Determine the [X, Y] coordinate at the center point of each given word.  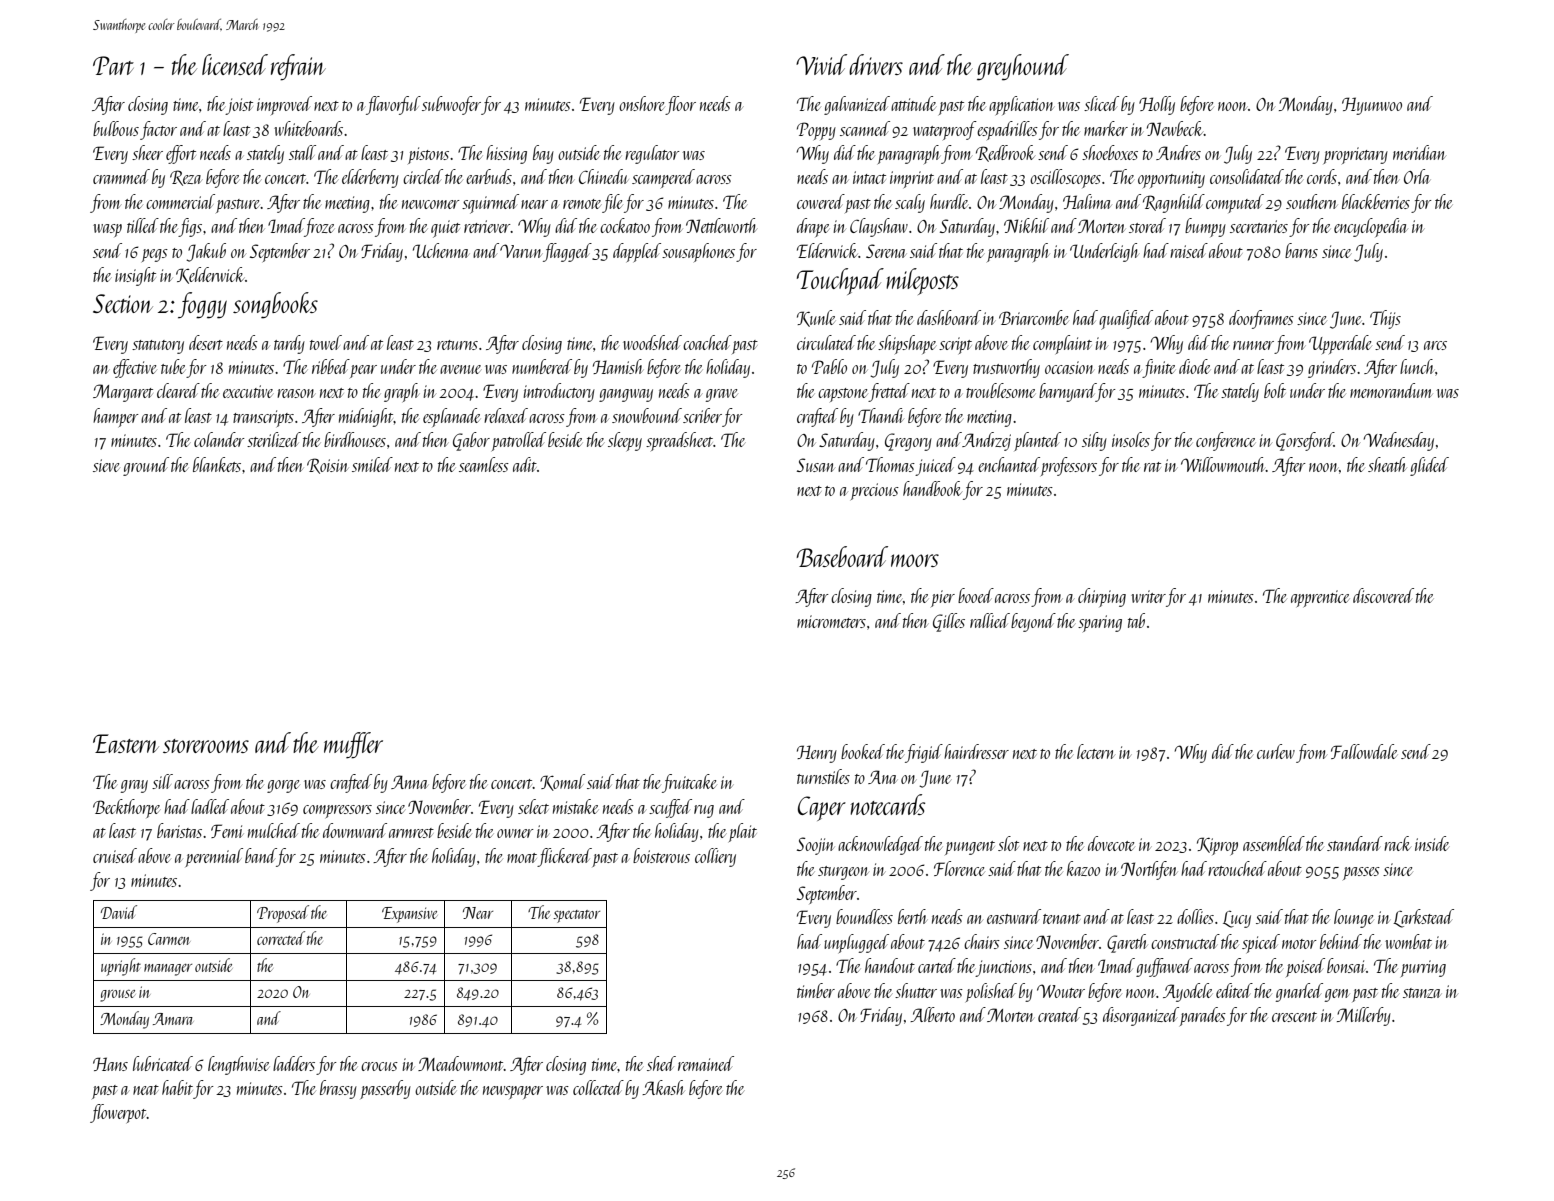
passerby [385, 1089]
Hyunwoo [1372, 106]
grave [722, 395]
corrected [281, 938]
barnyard [1067, 392]
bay [543, 154]
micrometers [831, 621]
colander [219, 439]
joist [239, 106]
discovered [1383, 595]
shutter [916, 990]
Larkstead [1423, 918]
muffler [353, 745]
